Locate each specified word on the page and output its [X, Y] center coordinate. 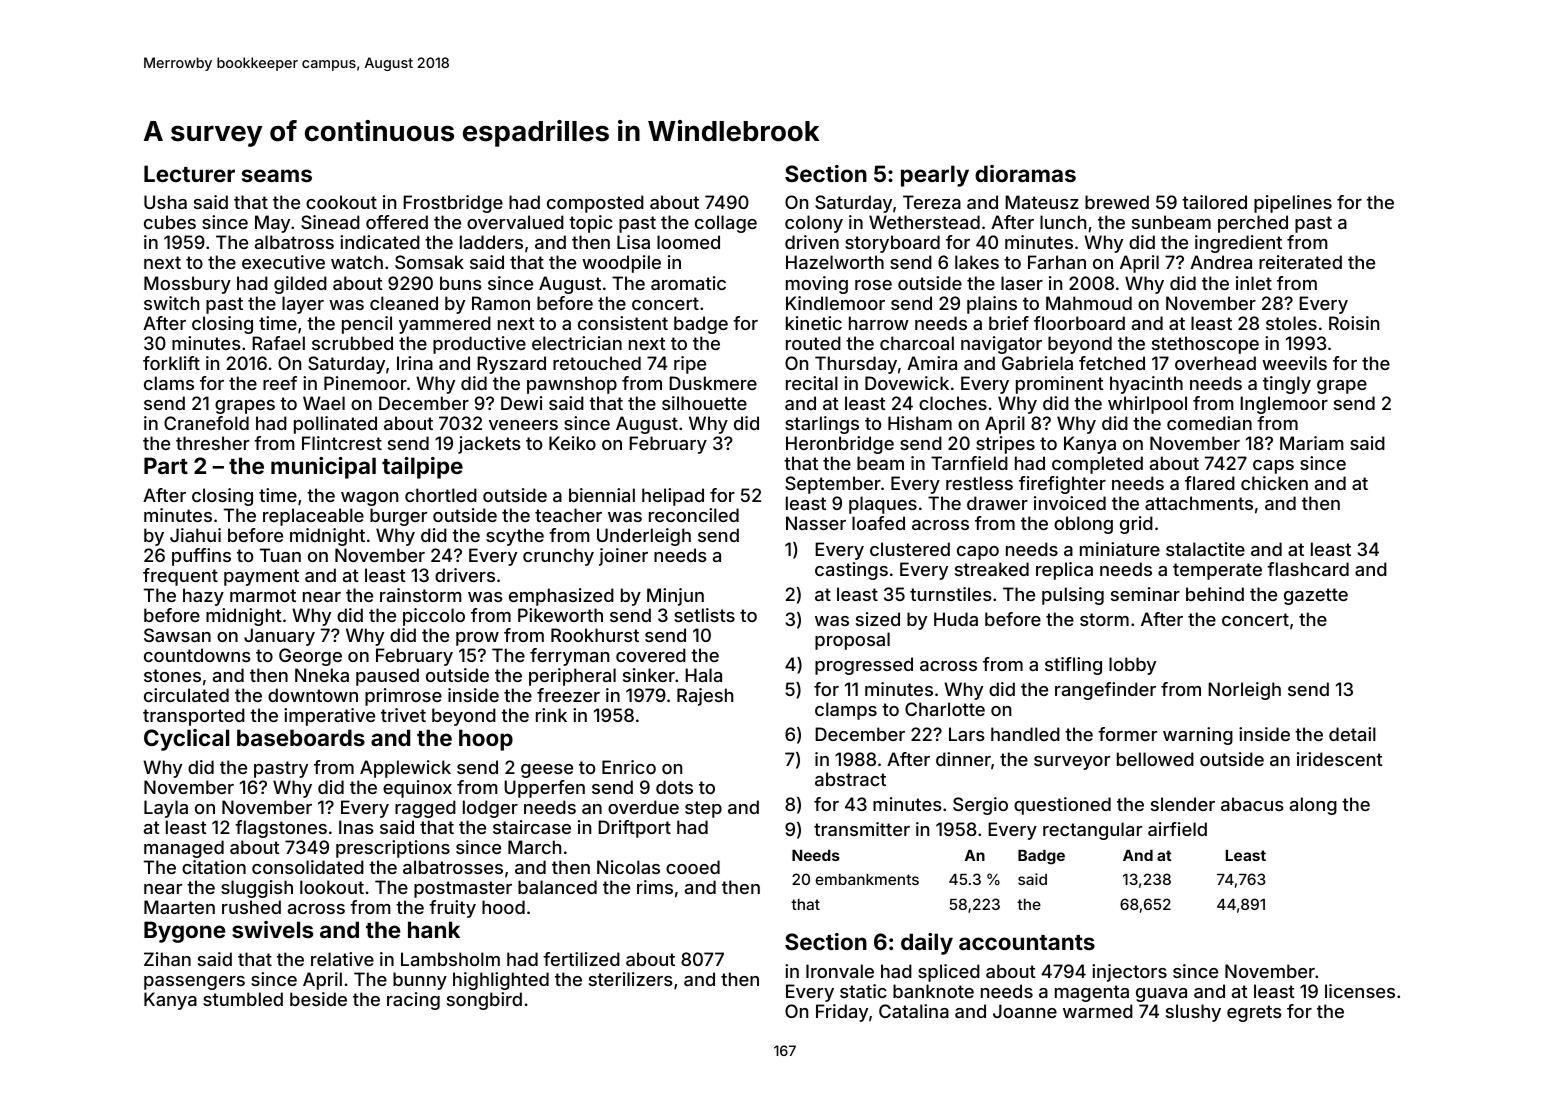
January [279, 637]
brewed [1117, 202]
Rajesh [705, 697]
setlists [704, 615]
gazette [1316, 596]
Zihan [167, 959]
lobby [1132, 666]
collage [726, 224]
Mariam [1312, 443]
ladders [491, 242]
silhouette [704, 403]
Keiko [572, 443]
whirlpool [1147, 405]
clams [169, 383]
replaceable [313, 517]
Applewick [405, 769]
